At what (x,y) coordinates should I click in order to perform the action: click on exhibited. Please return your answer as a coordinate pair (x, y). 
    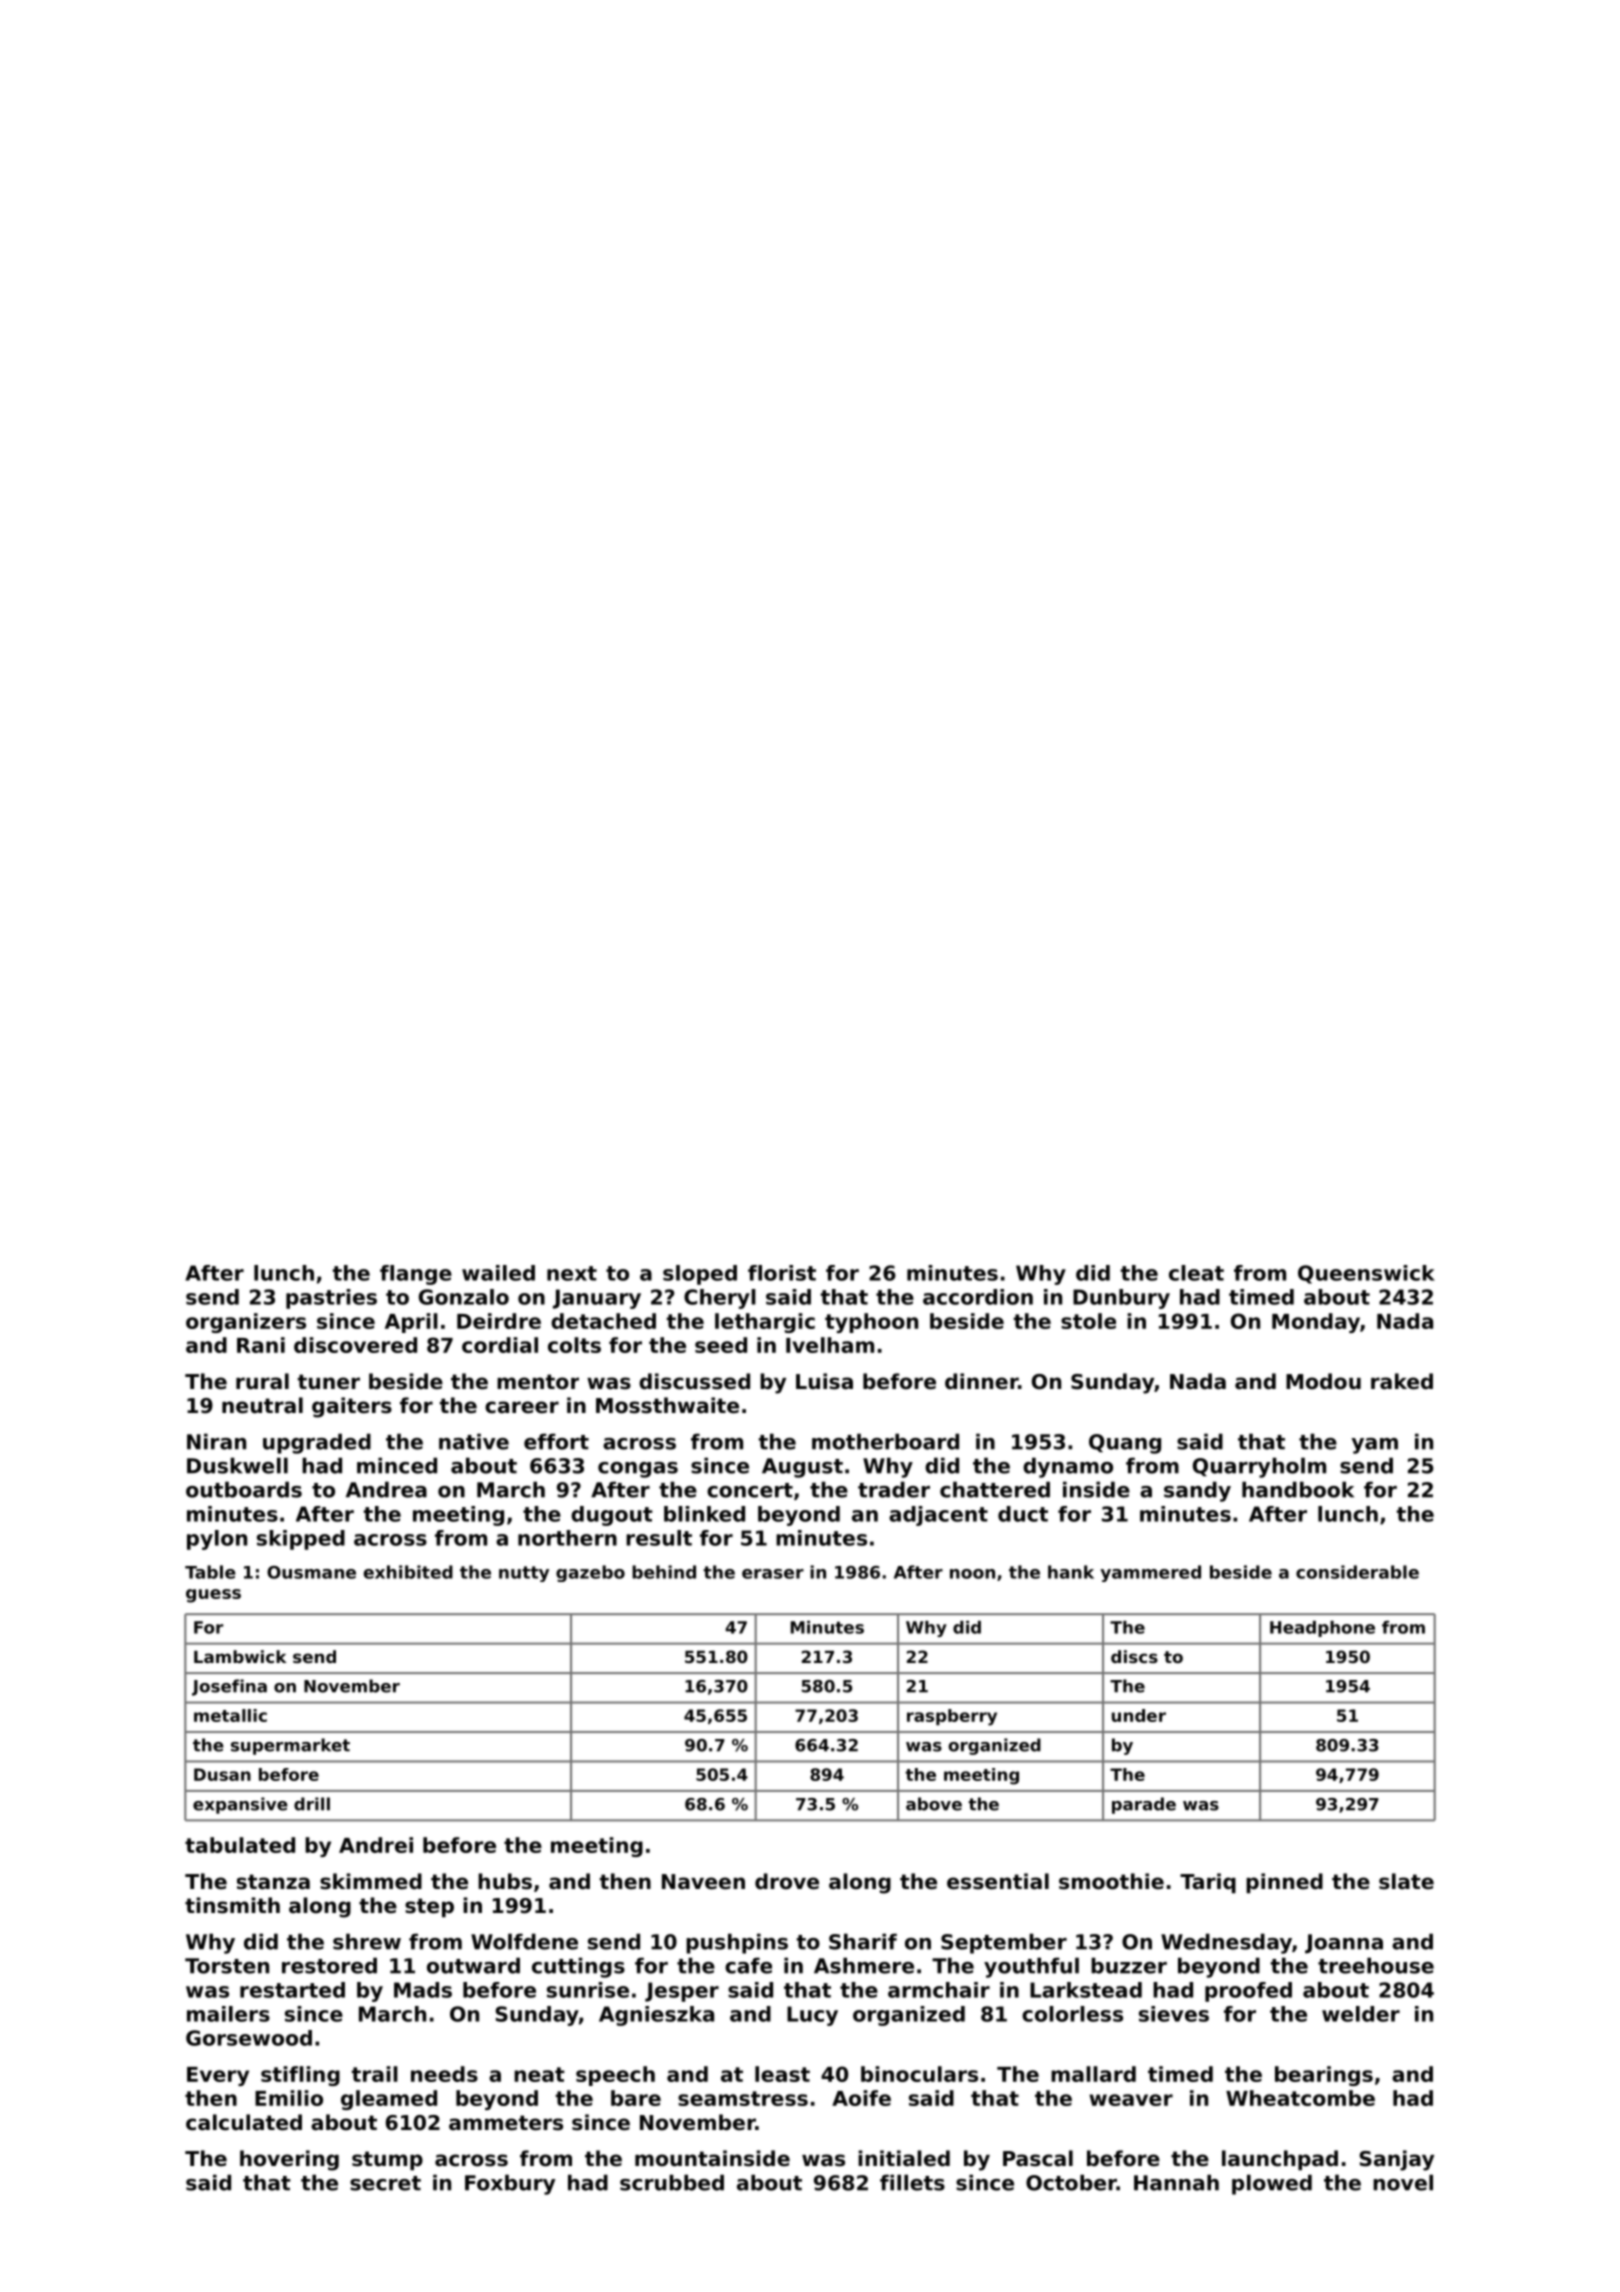
    Looking at the image, I should click on (408, 1572).
